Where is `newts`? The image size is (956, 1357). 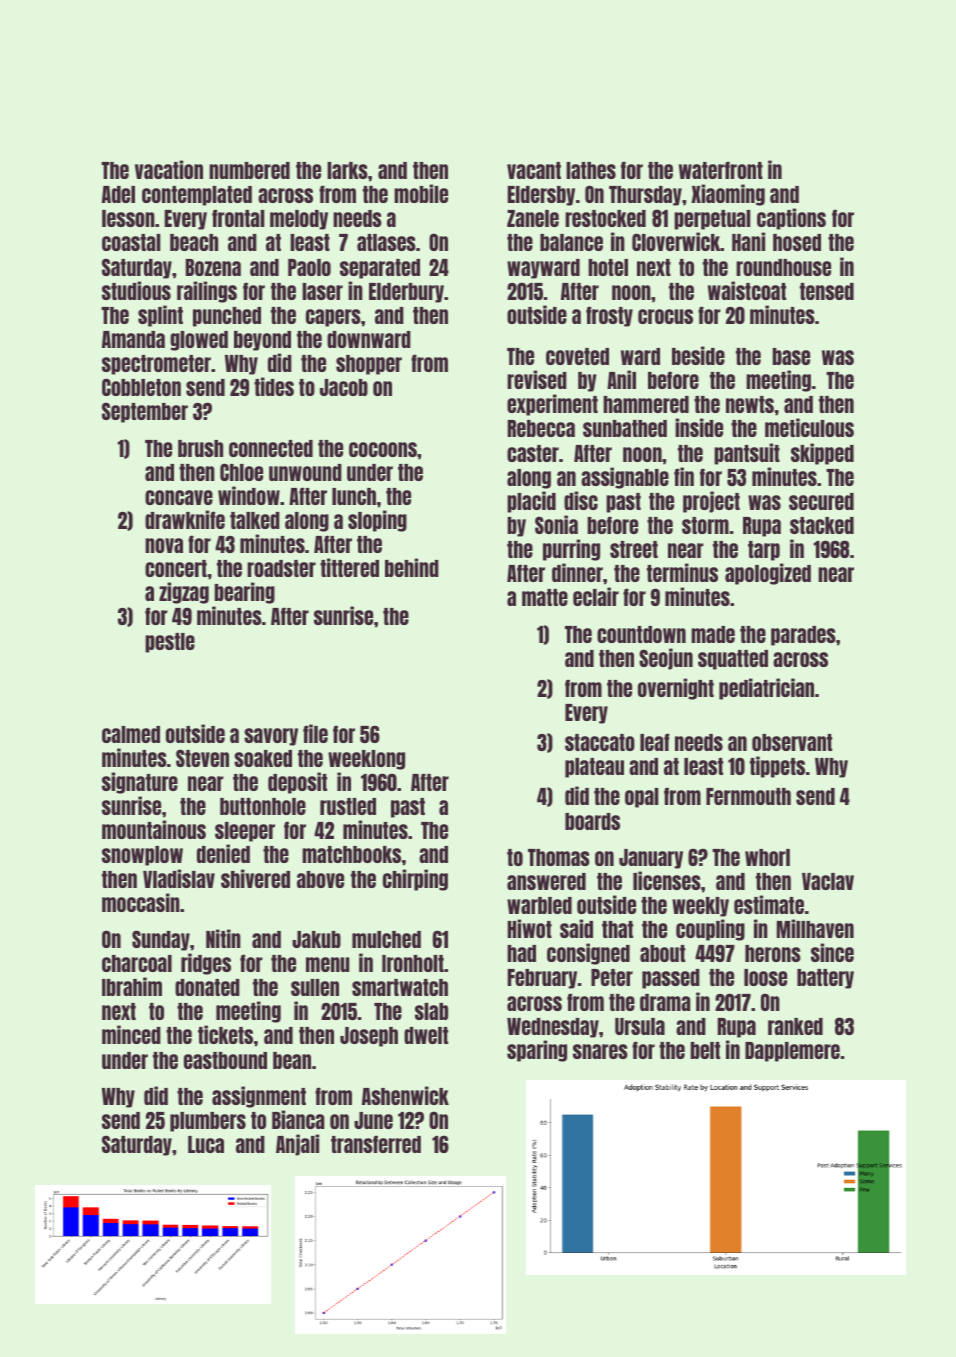 newts is located at coordinates (750, 404).
